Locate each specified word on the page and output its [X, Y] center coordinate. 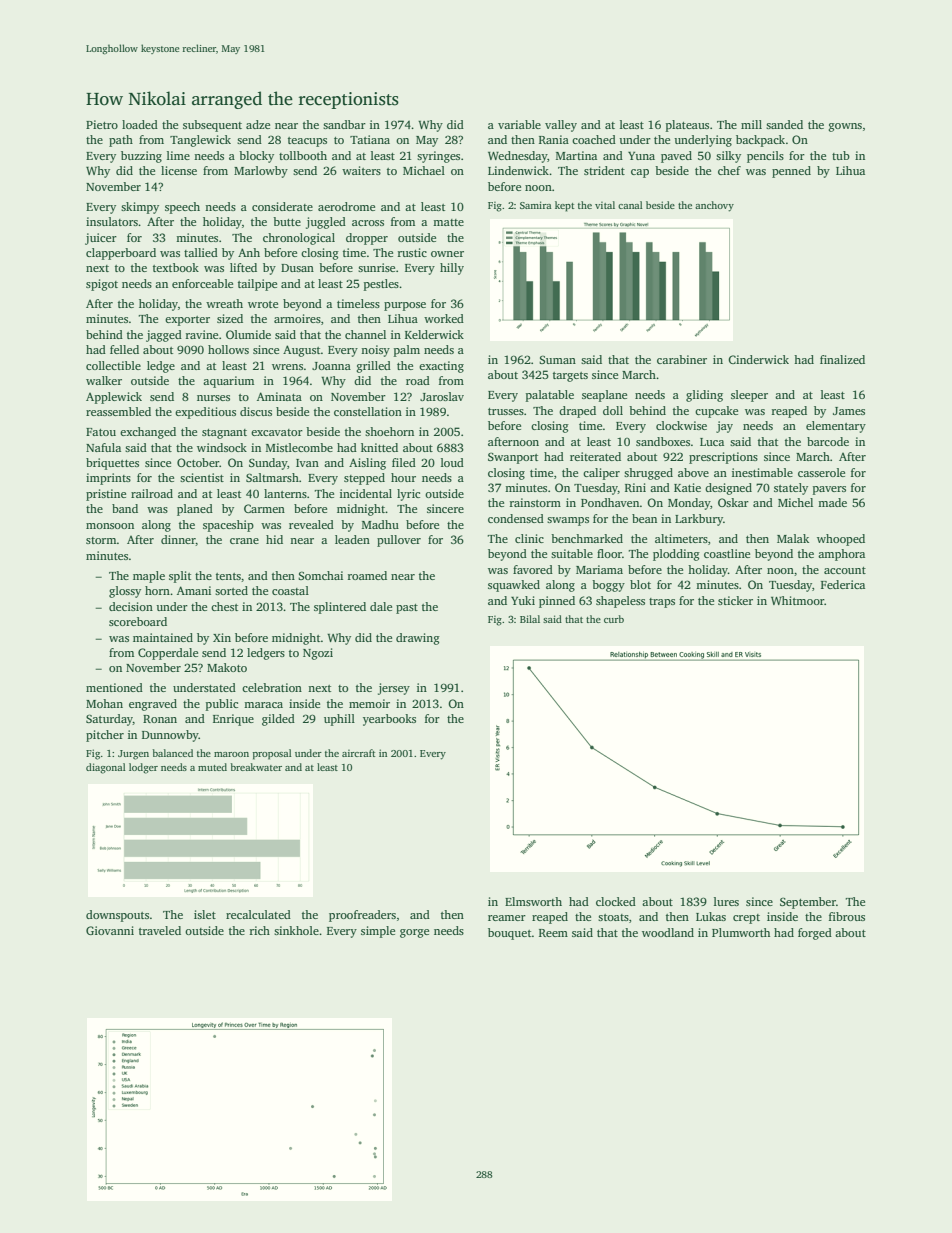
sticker [735, 600]
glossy [125, 592]
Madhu [380, 524]
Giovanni [110, 930]
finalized [842, 359]
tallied [201, 252]
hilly [452, 269]
